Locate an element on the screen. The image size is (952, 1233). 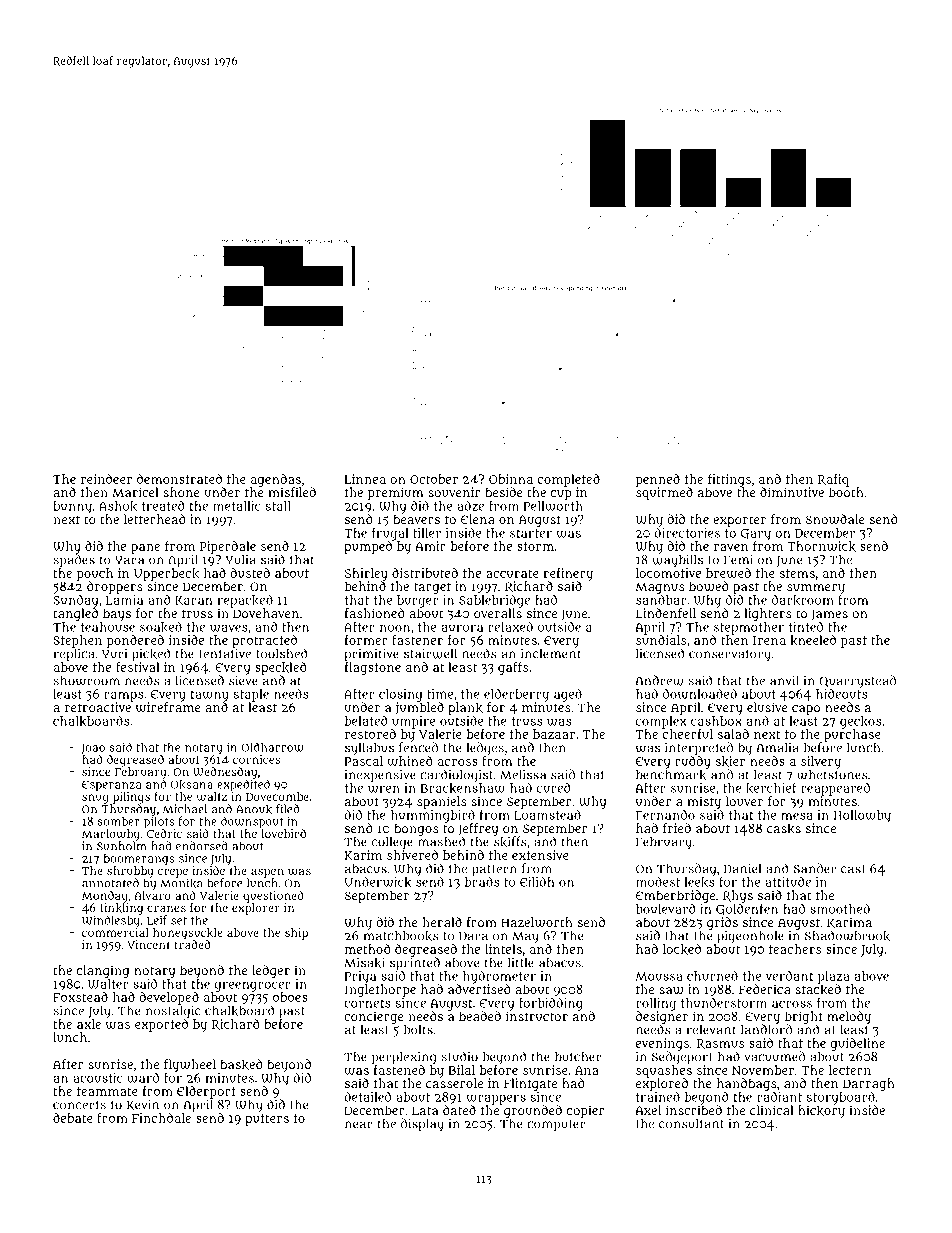
Pellworth is located at coordinates (553, 506).
